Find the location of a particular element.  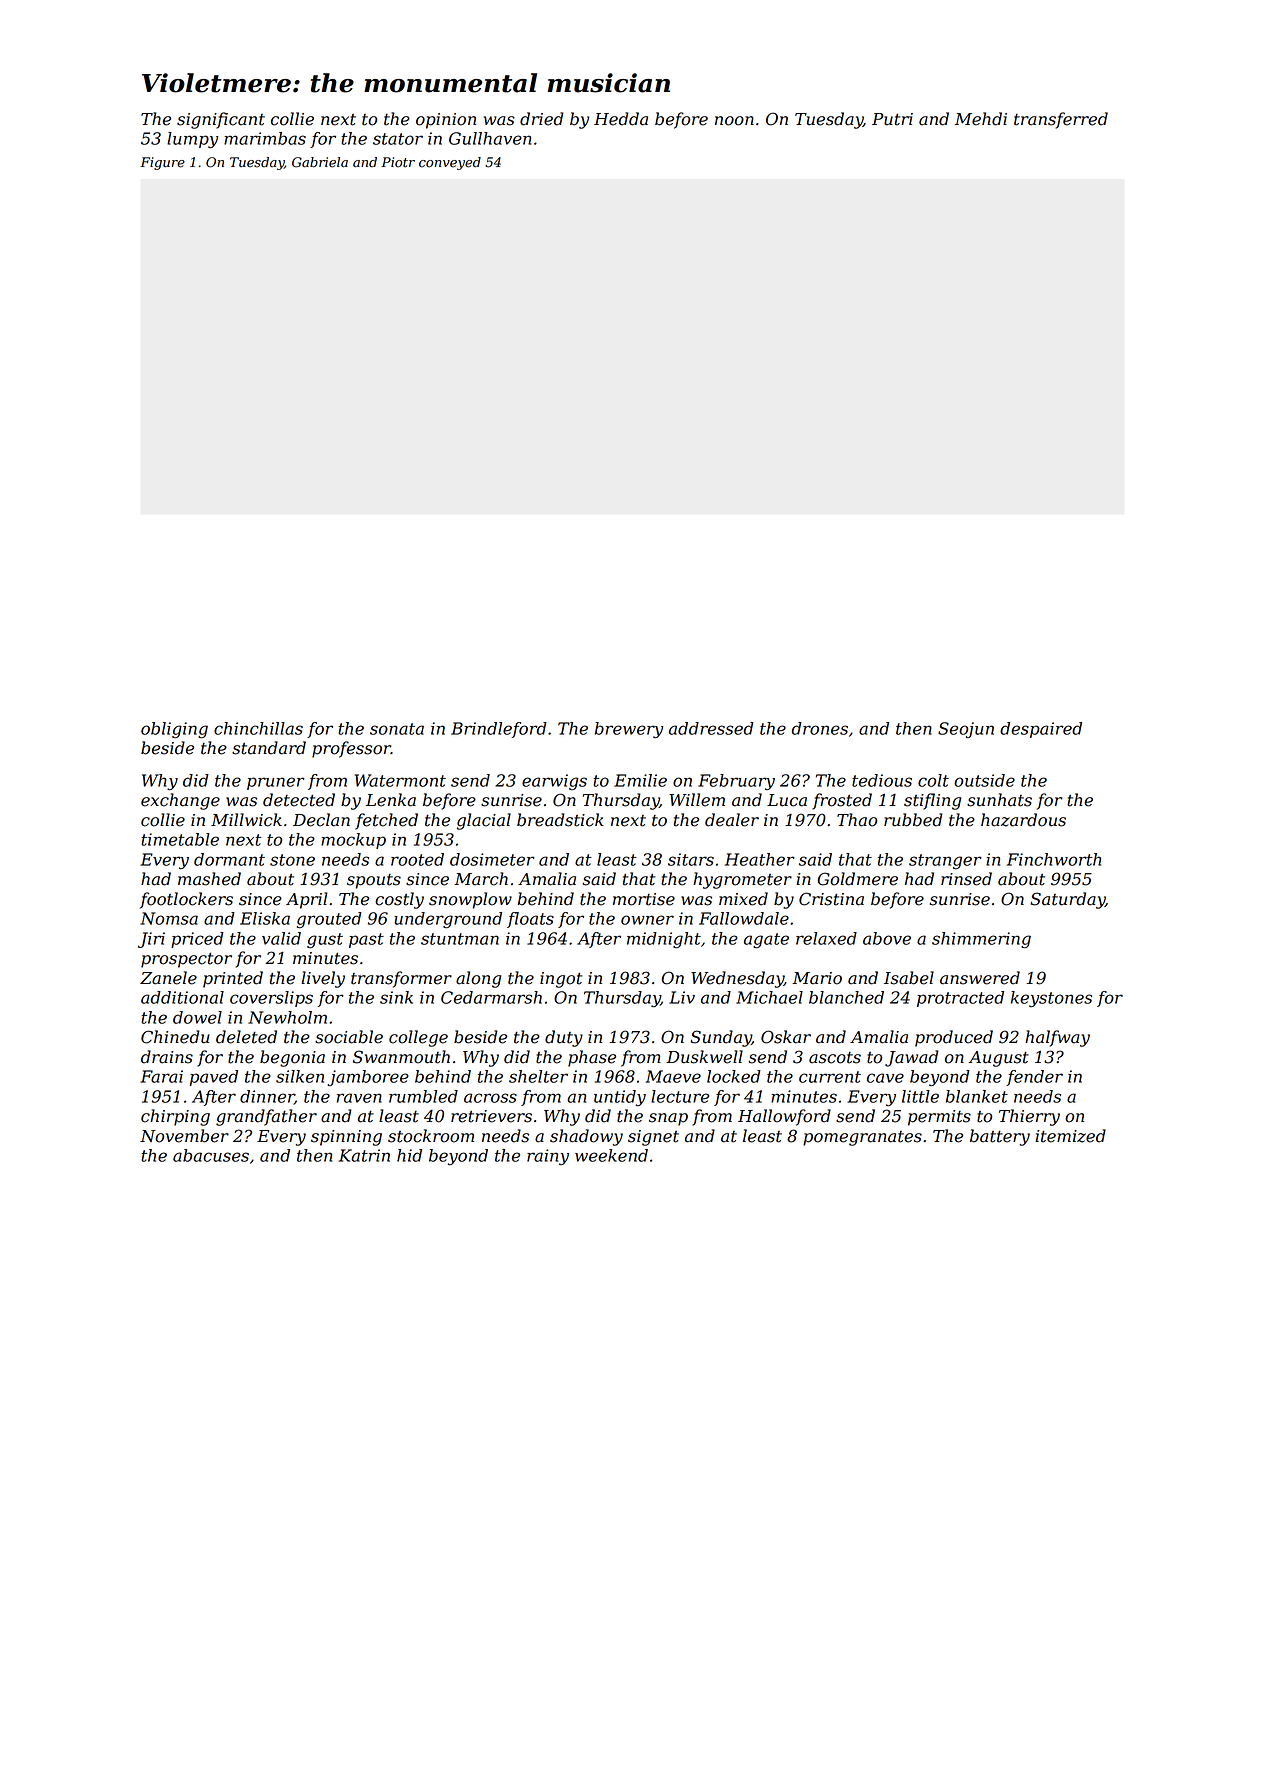

Saturday is located at coordinates (1067, 900).
